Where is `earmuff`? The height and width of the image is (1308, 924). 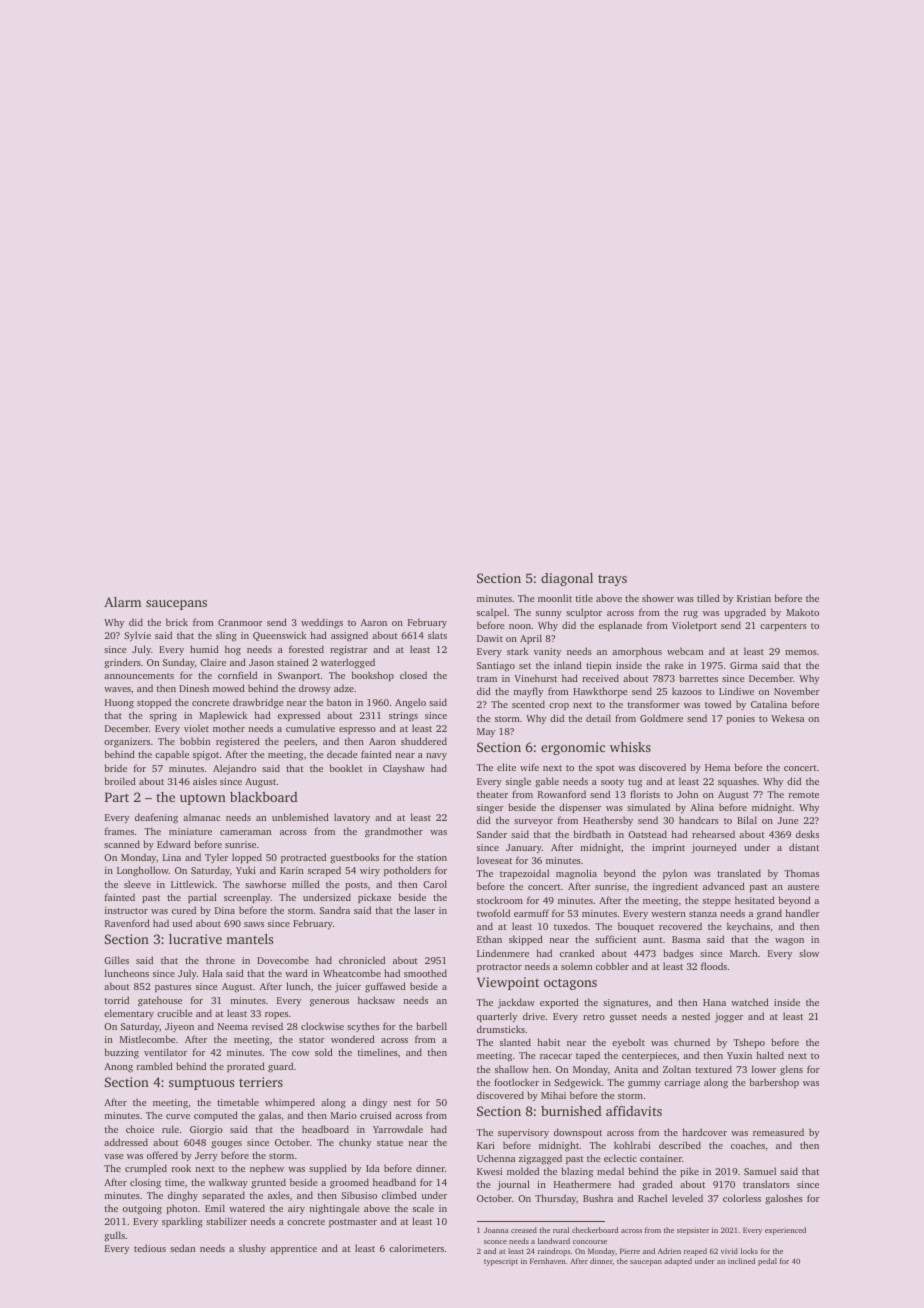
earmuff is located at coordinates (531, 913).
